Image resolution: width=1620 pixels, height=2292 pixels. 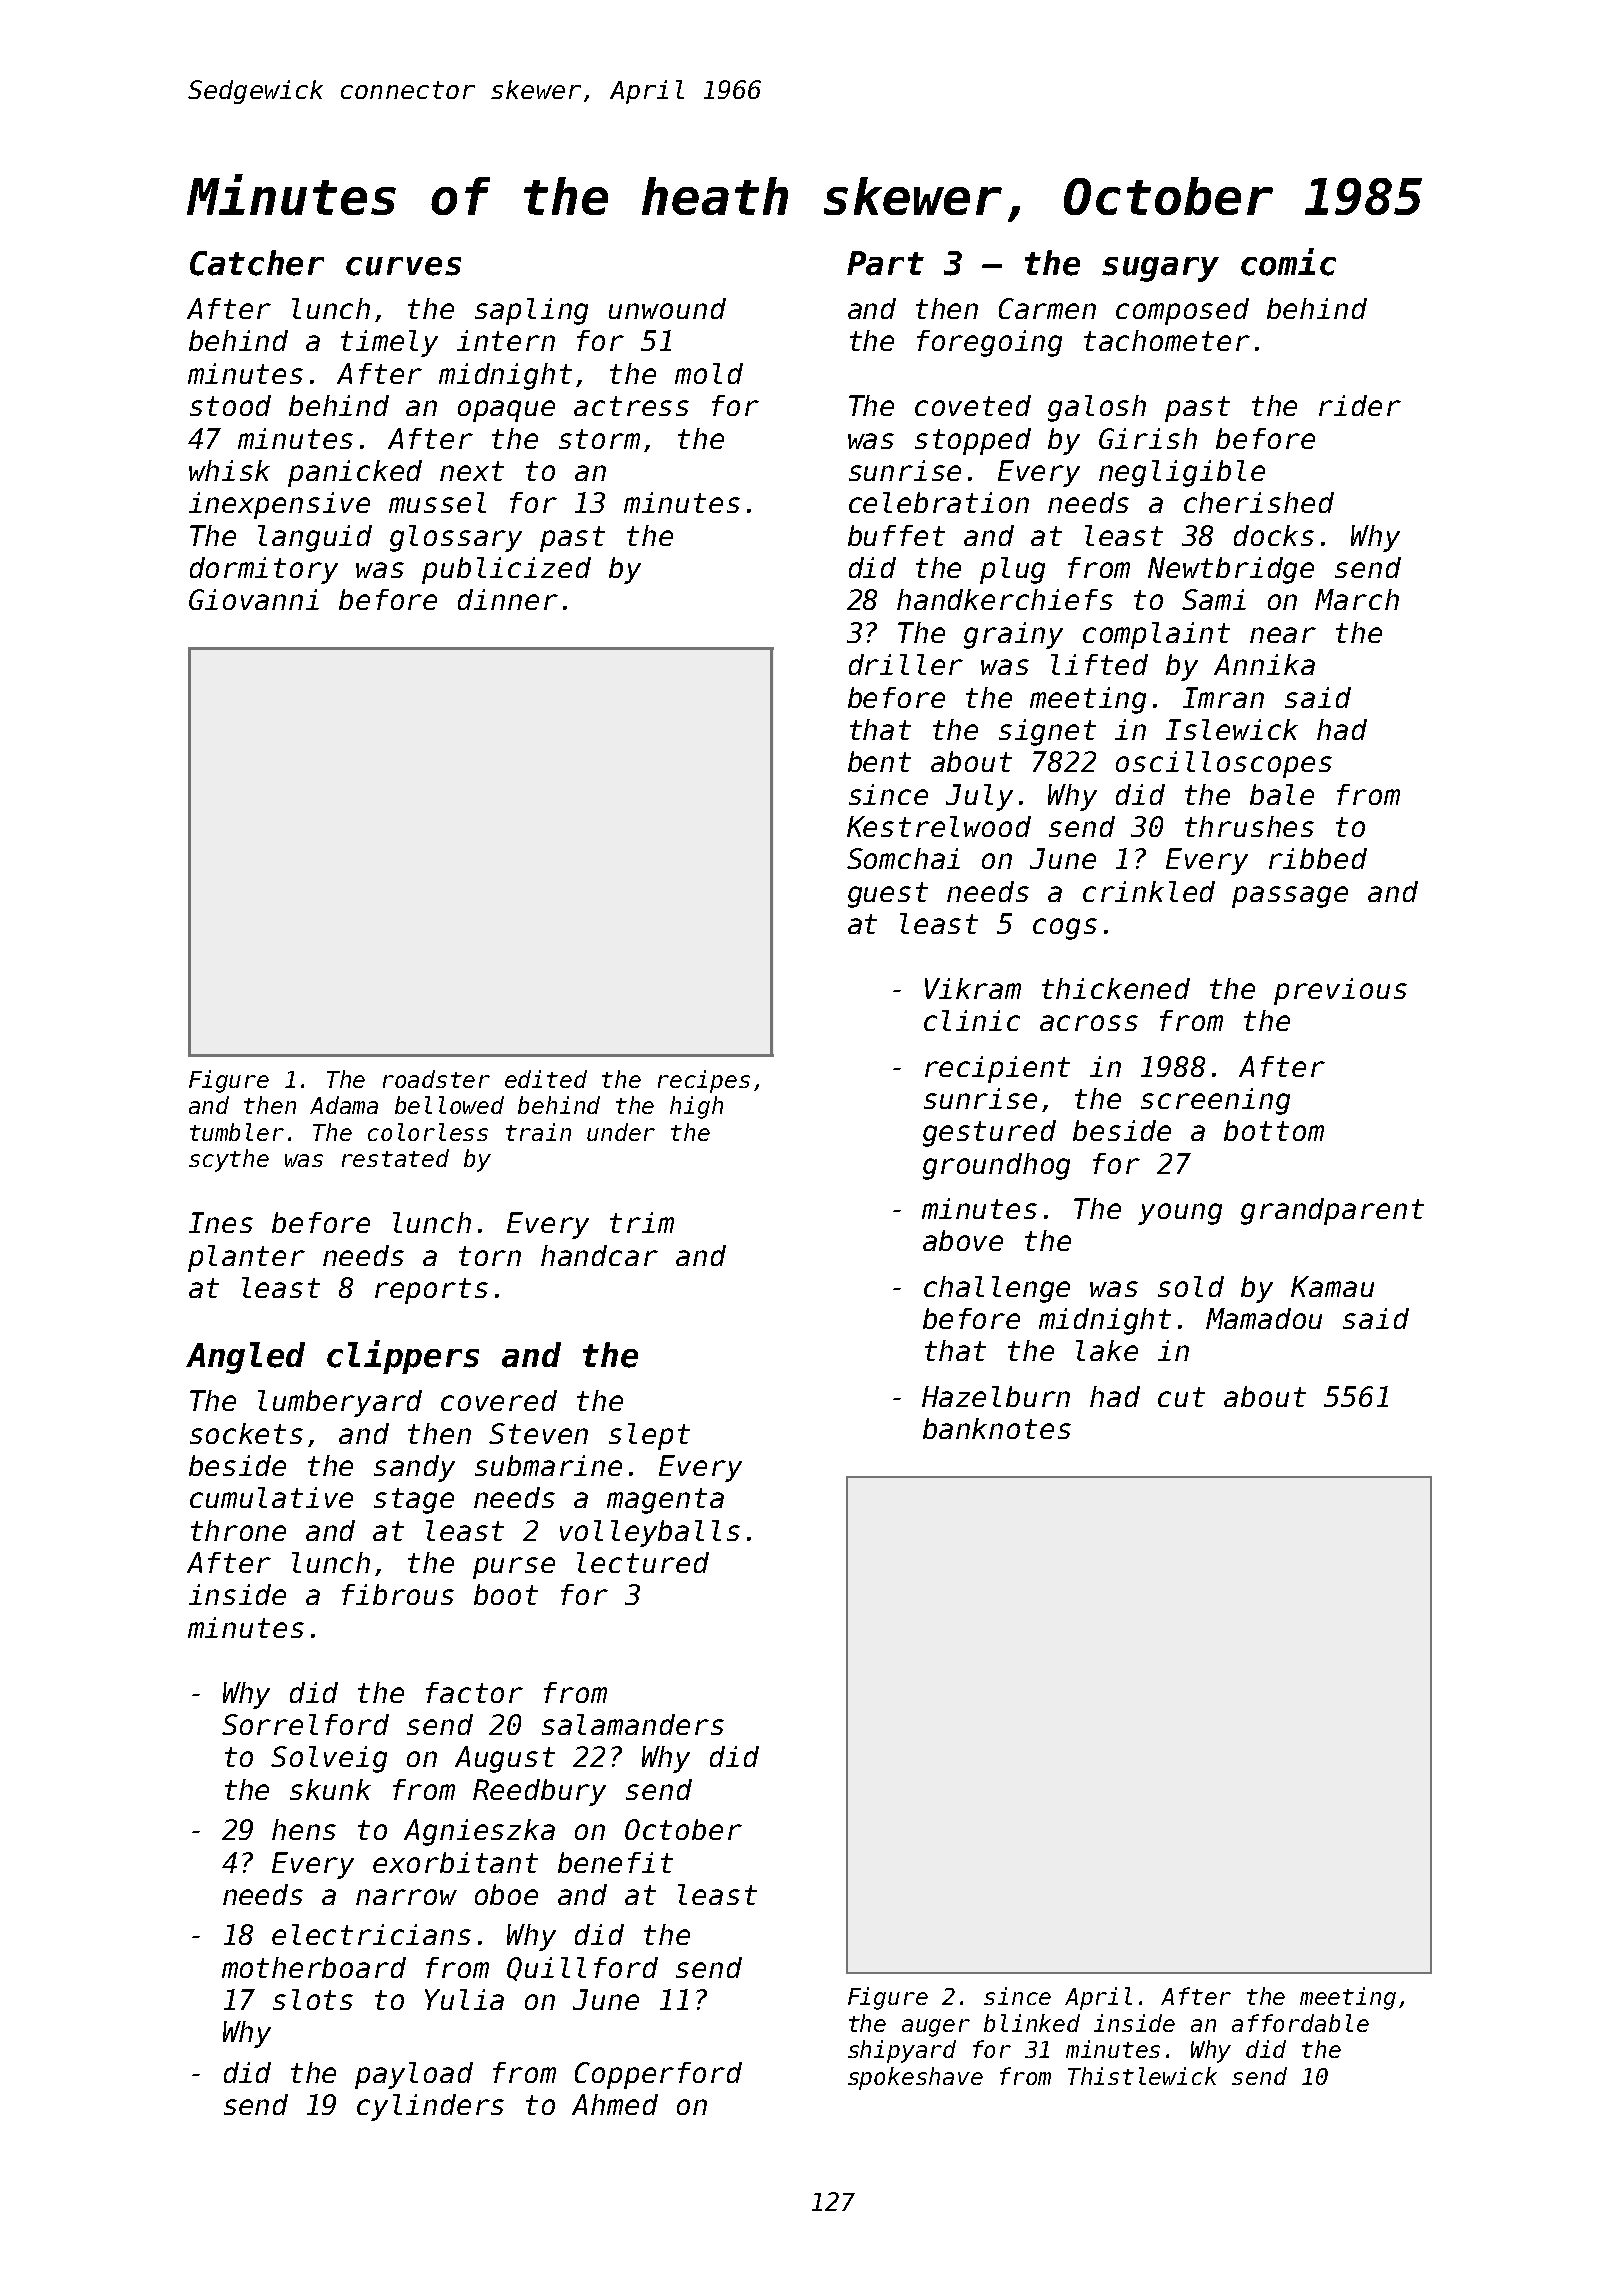 I want to click on Yulia, so click(x=464, y=1999).
